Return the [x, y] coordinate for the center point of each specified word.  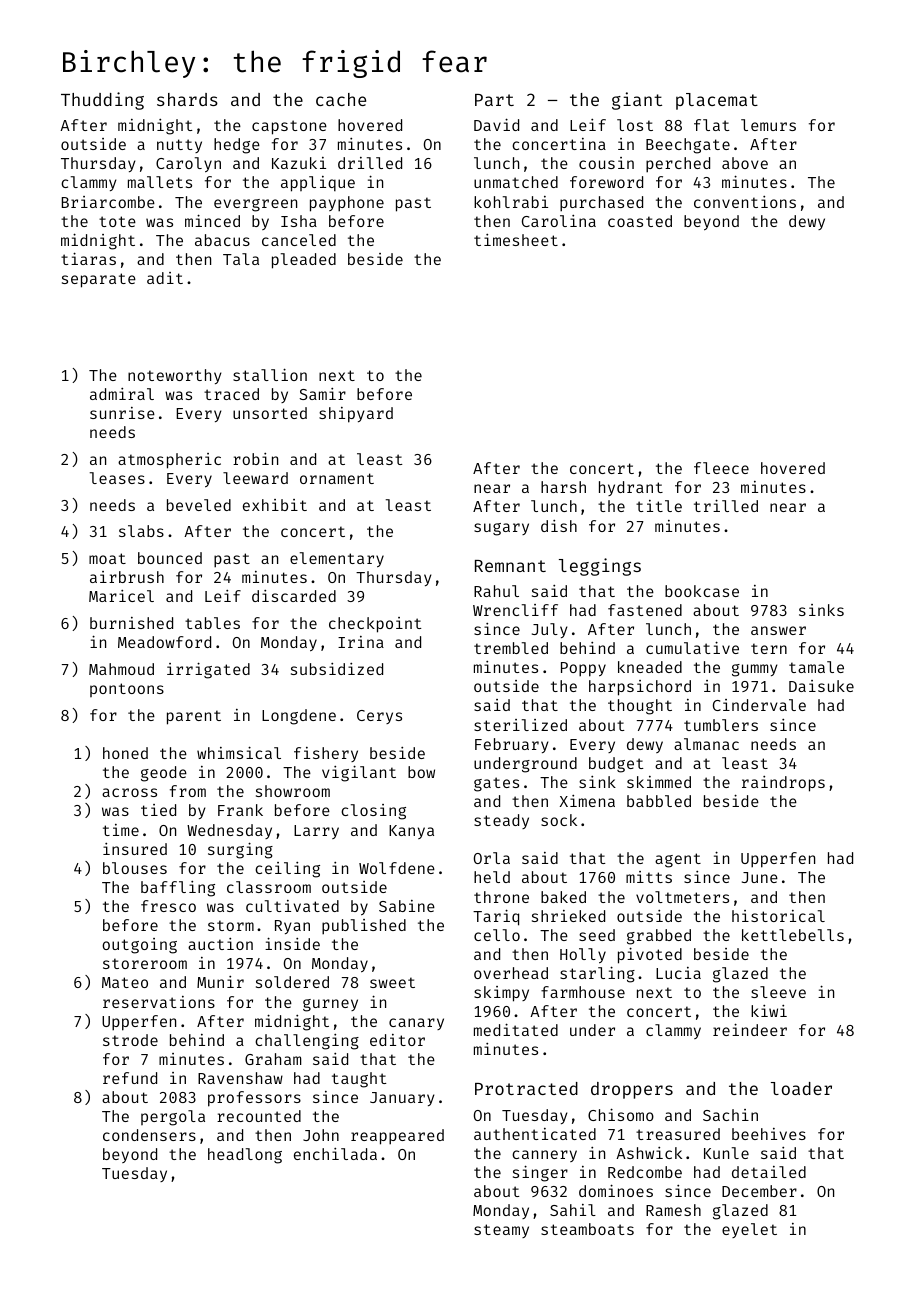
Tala [241, 259]
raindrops [783, 784]
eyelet [749, 1230]
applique [318, 184]
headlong [245, 1156]
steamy [501, 1231]
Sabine [407, 906]
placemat [717, 101]
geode [164, 774]
